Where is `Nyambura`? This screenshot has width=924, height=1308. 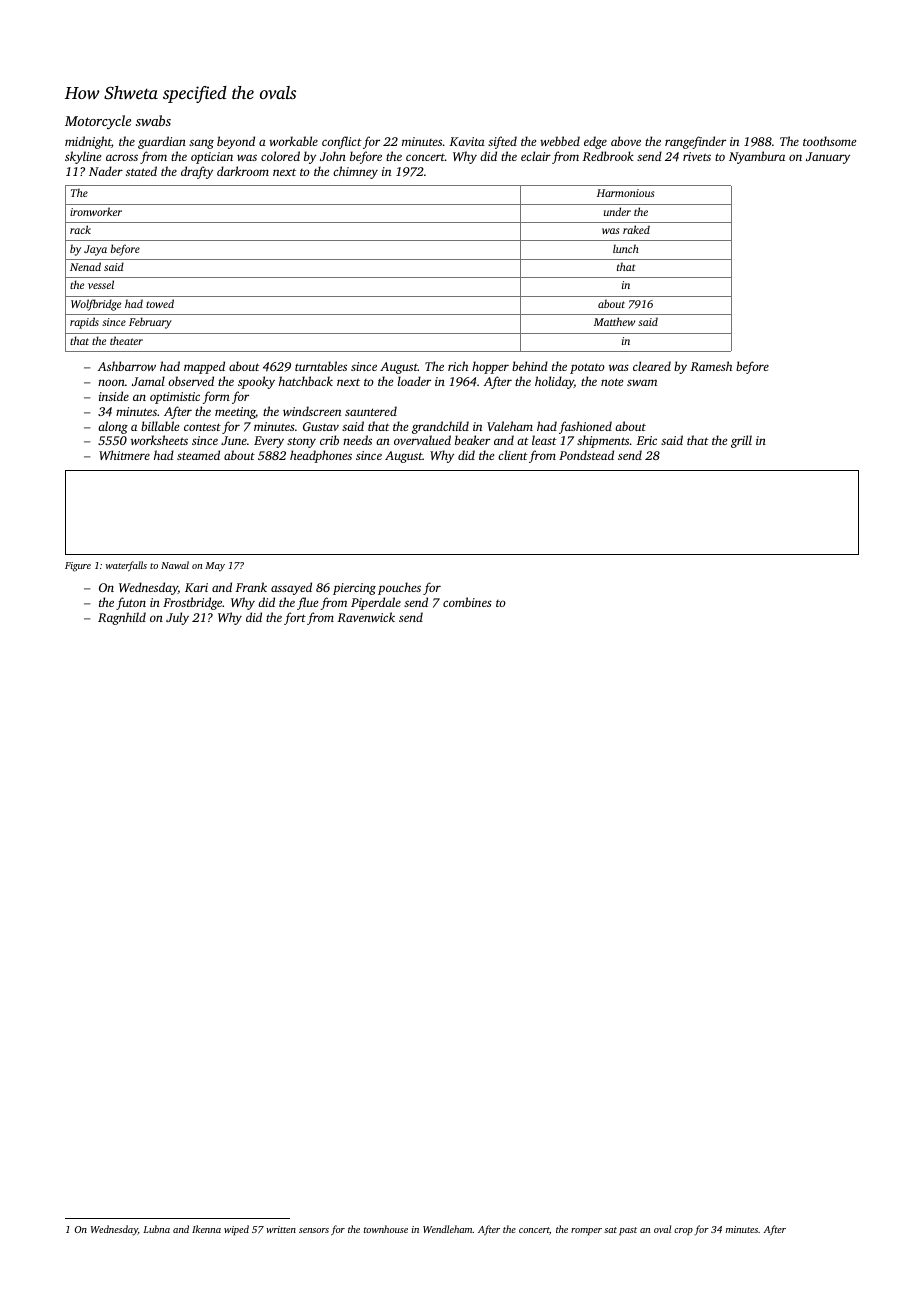
Nyambura is located at coordinates (757, 157).
